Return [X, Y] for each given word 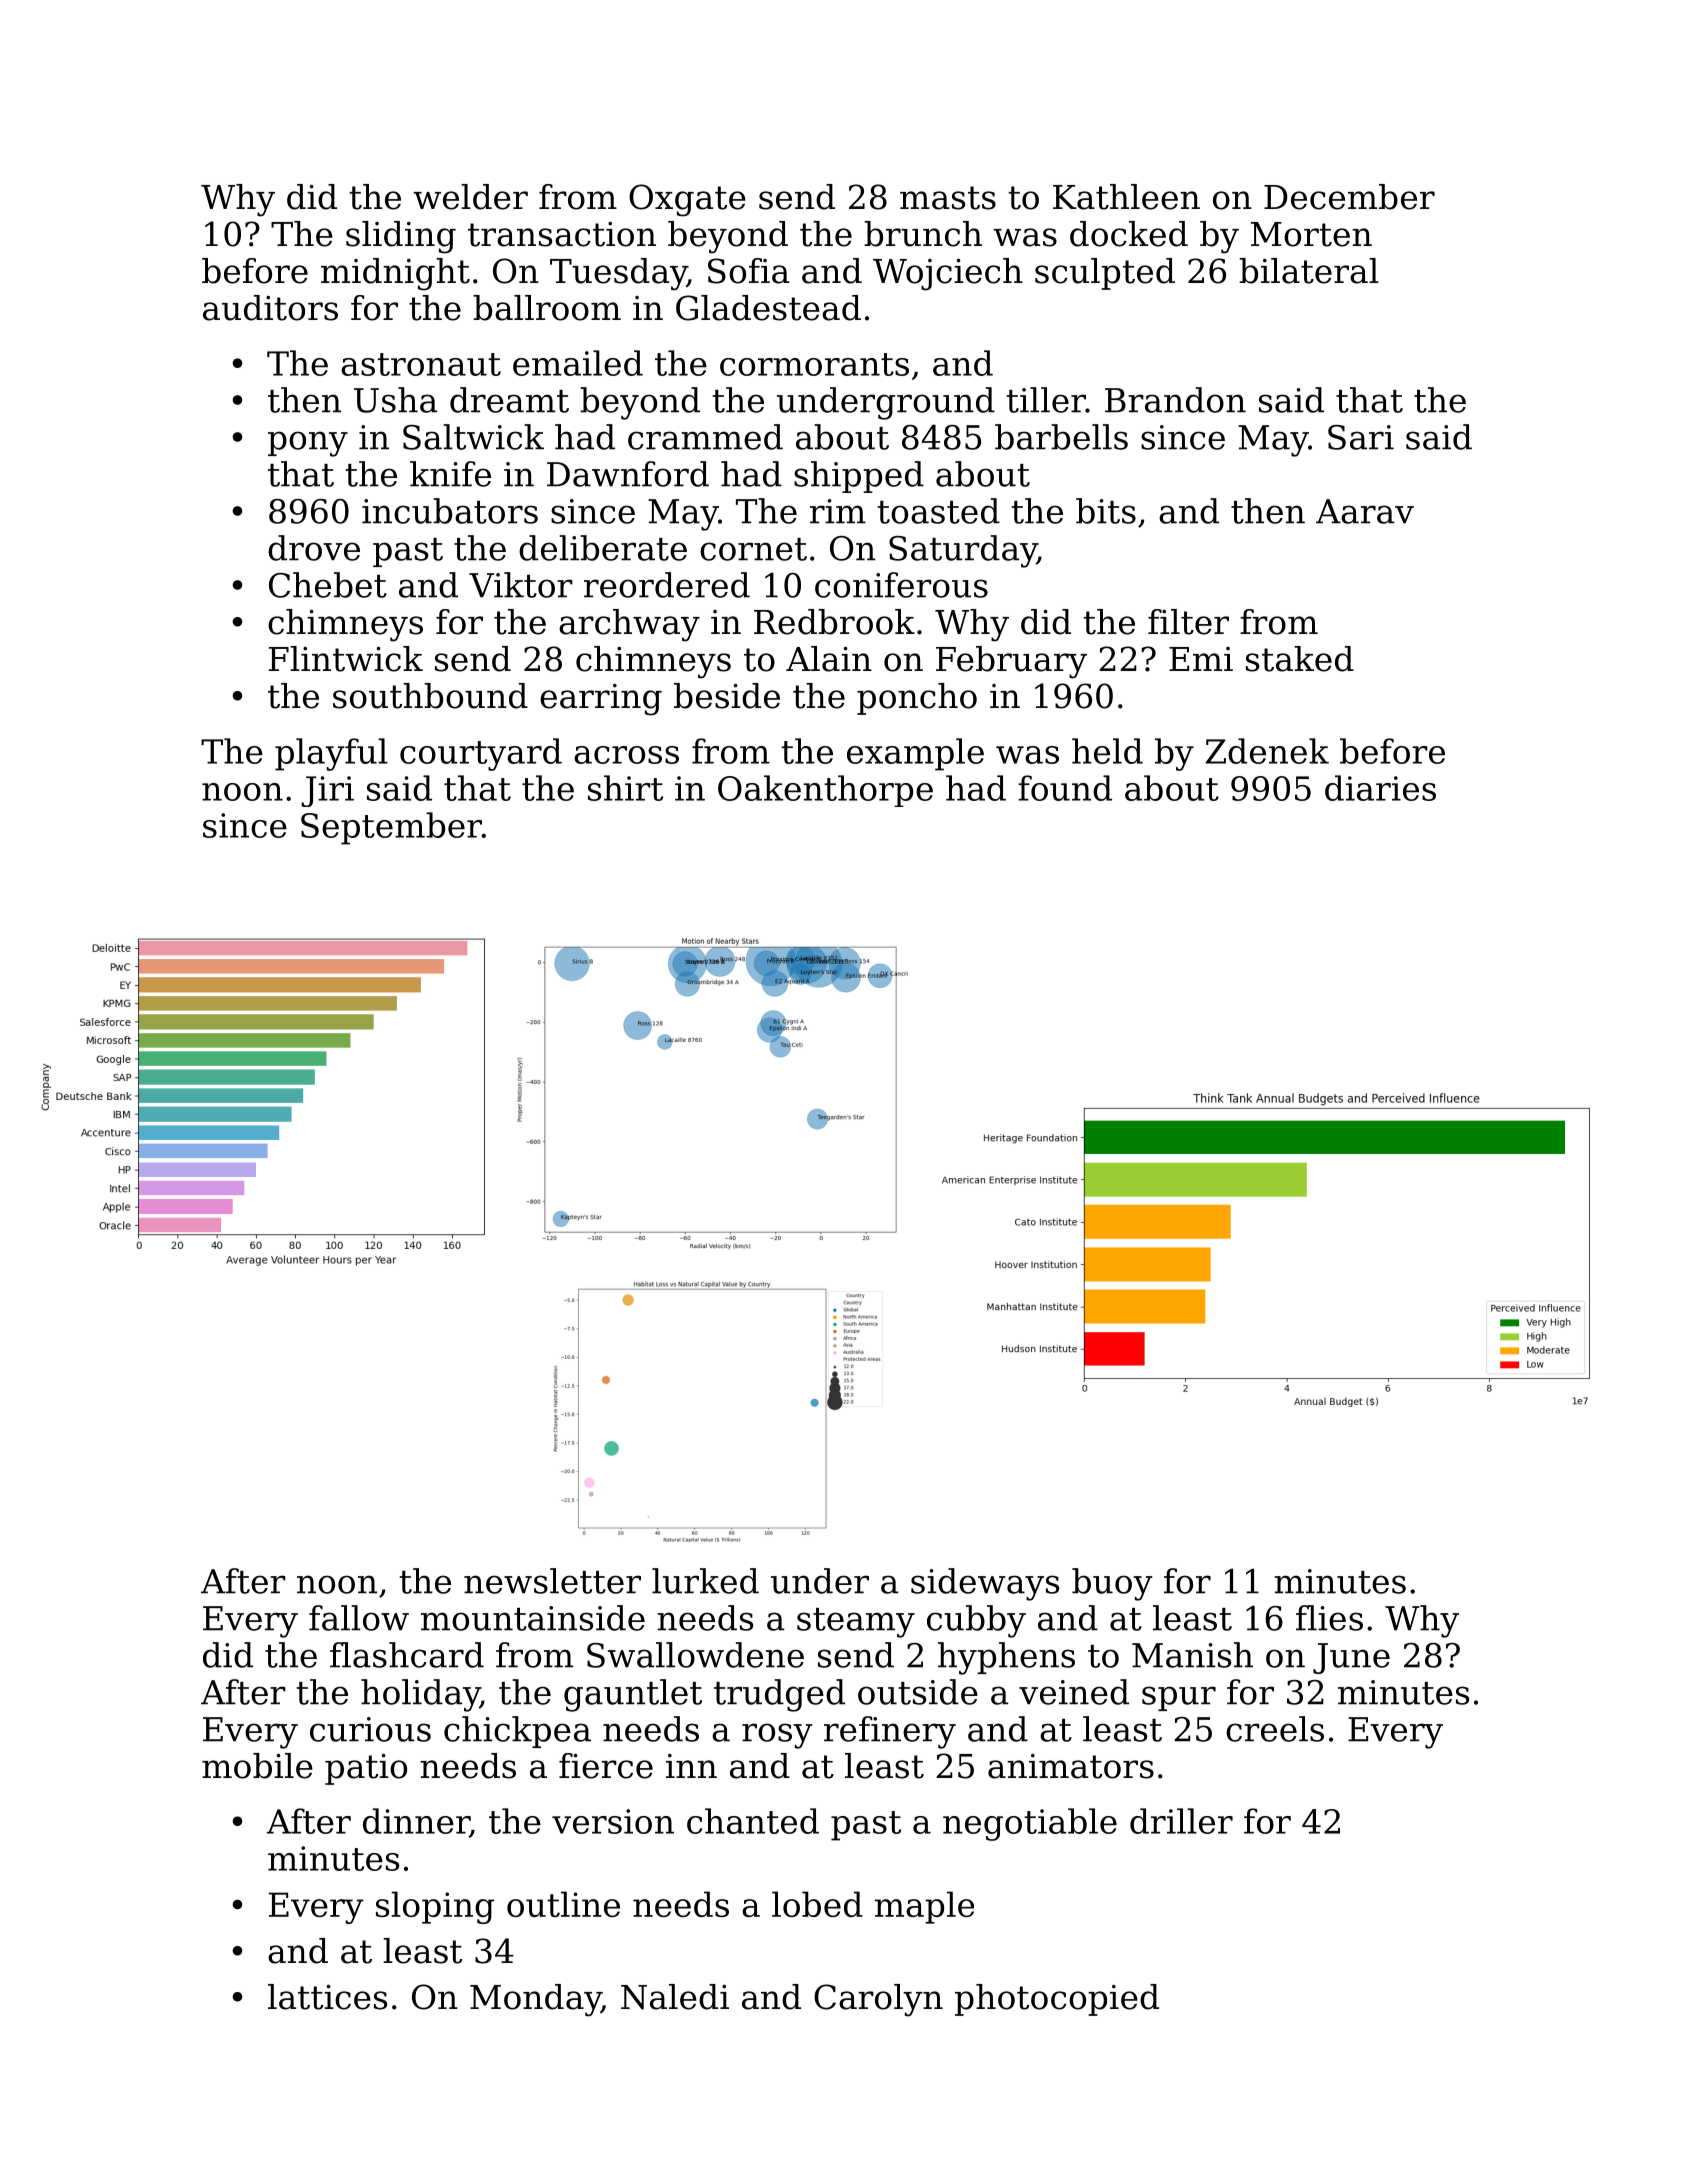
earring [601, 700]
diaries [1380, 788]
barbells [1061, 437]
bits [1106, 511]
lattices [327, 1997]
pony [308, 444]
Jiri [327, 791]
